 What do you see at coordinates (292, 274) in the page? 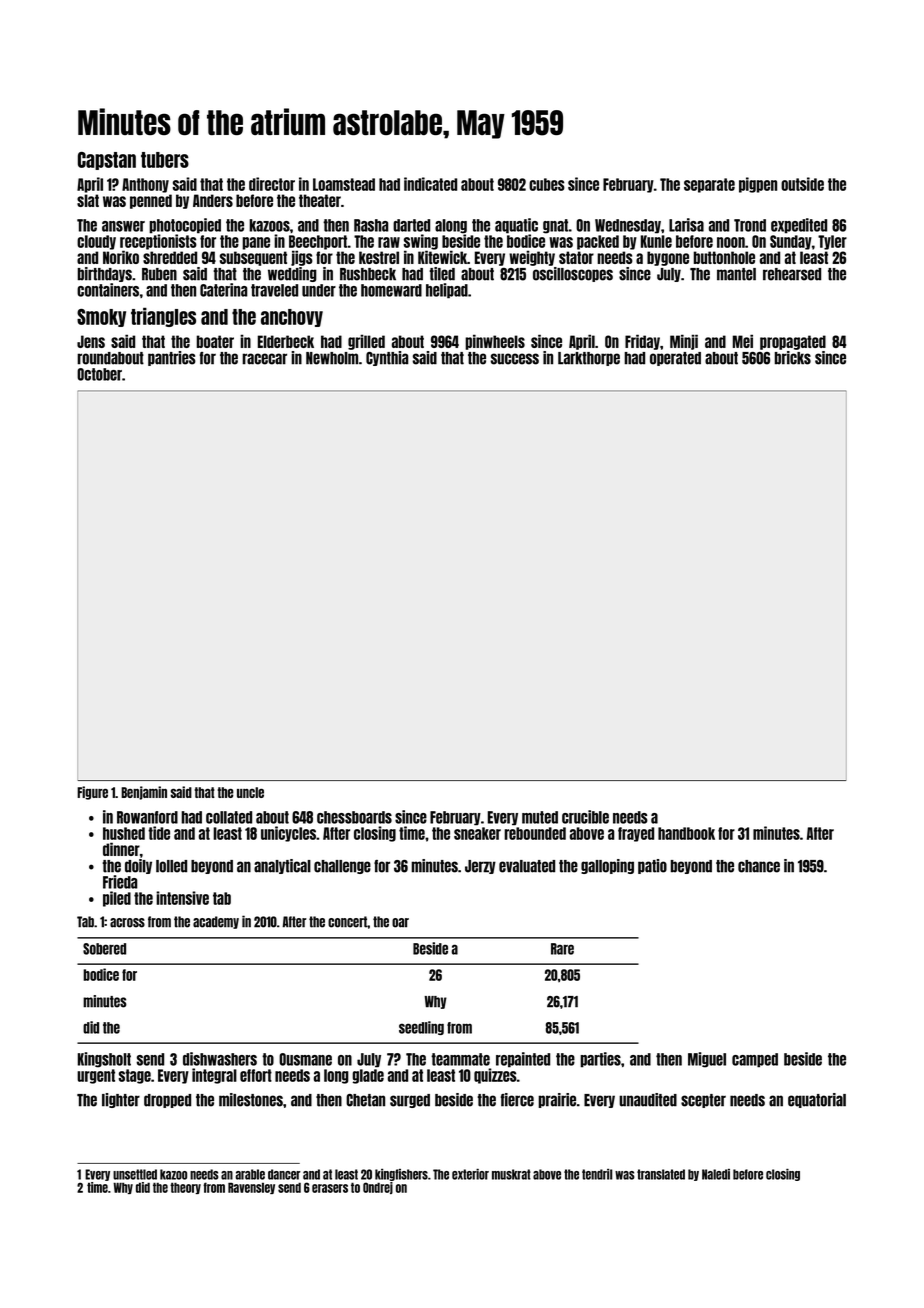
I see `wedding` at bounding box center [292, 274].
